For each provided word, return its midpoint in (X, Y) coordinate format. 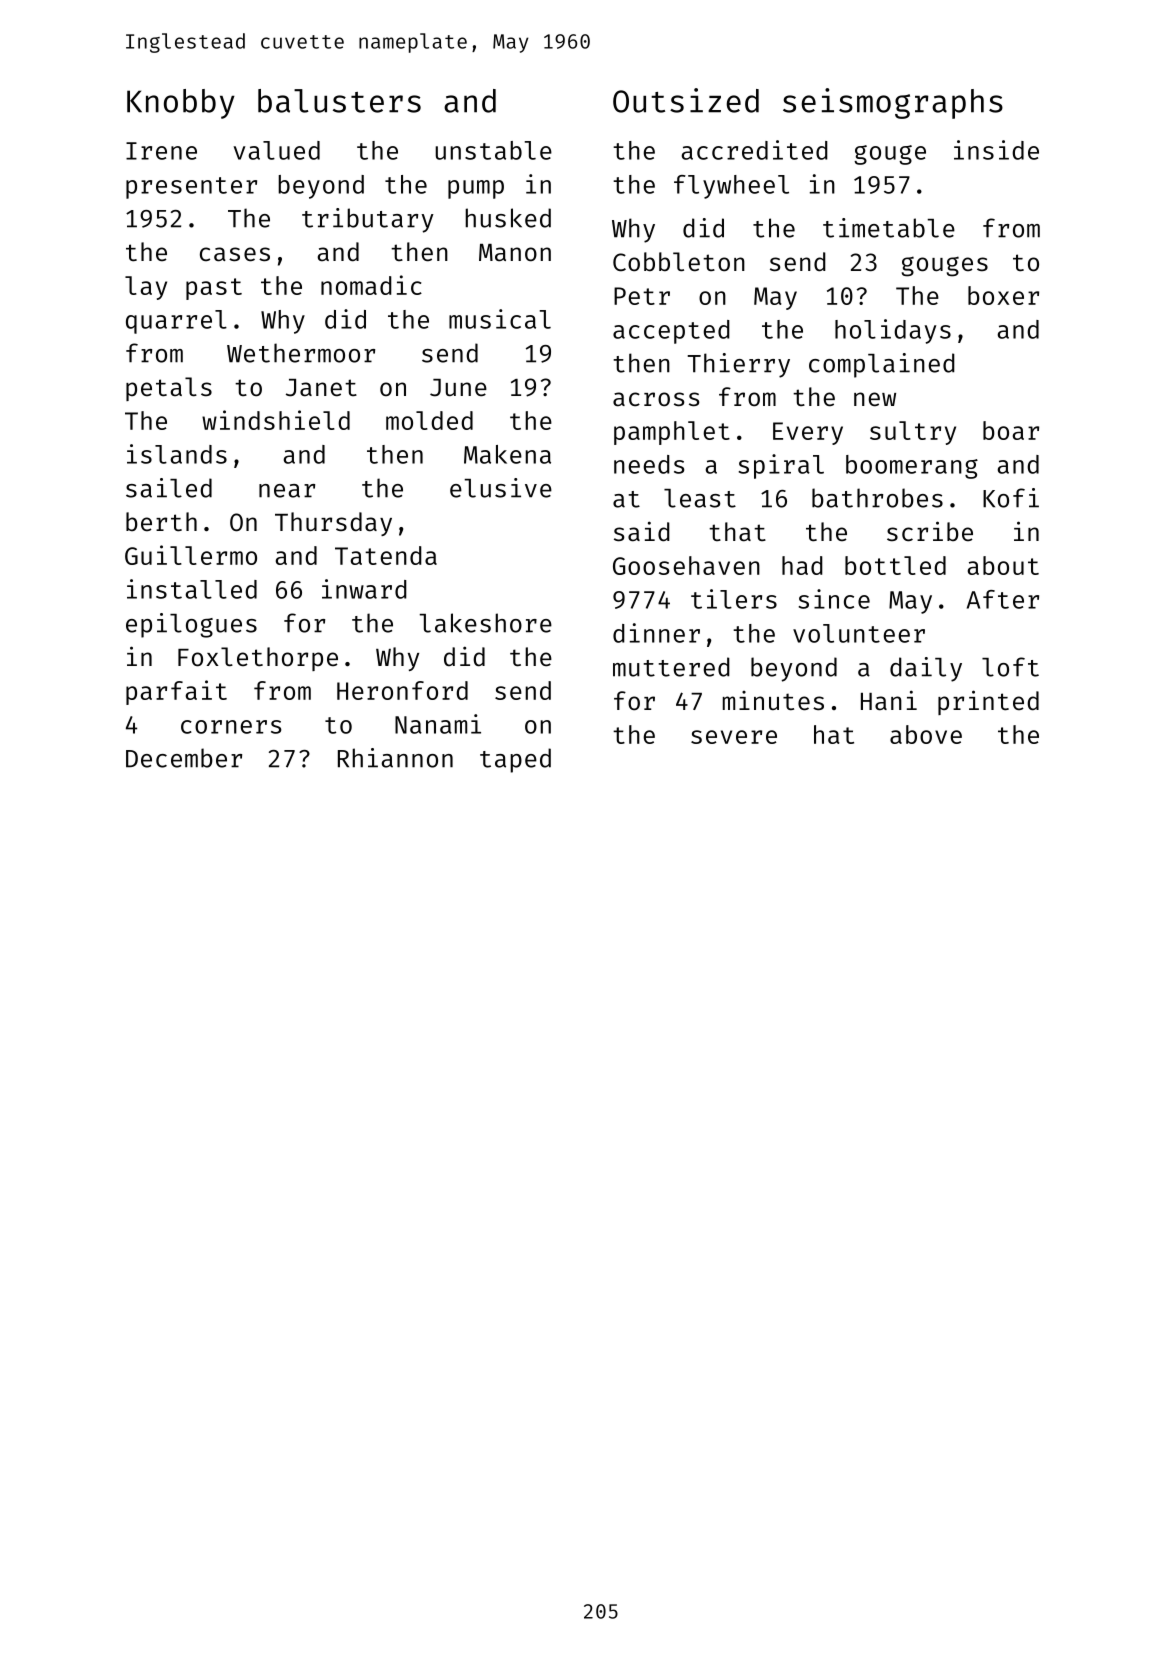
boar (1011, 430)
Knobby (181, 104)
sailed (169, 488)
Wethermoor (301, 353)
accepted (671, 332)
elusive (501, 488)
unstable (493, 150)
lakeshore (485, 623)
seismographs (893, 103)
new (875, 399)
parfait (176, 692)
